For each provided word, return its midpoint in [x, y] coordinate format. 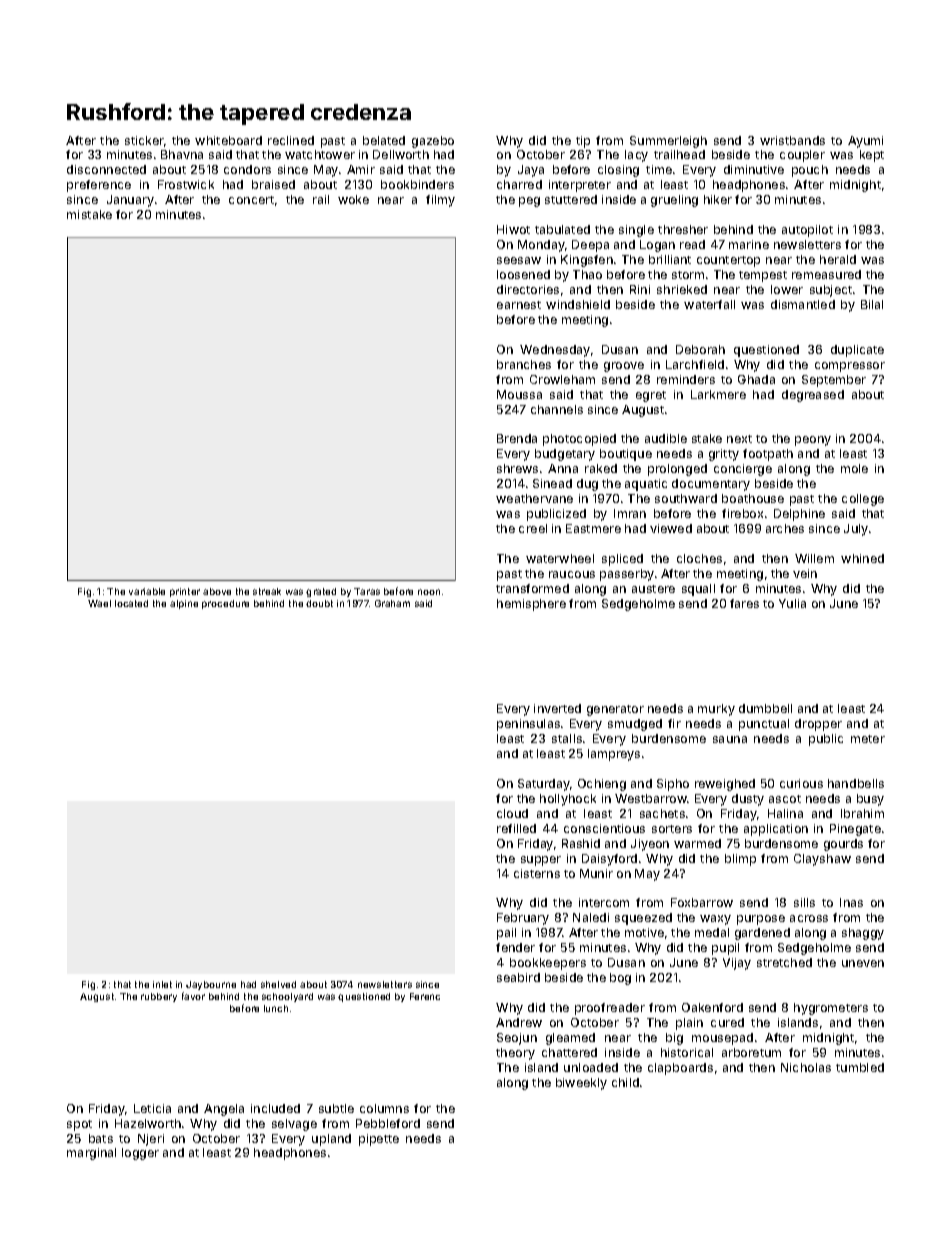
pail [506, 934]
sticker [144, 140]
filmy [440, 201]
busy [870, 800]
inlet [162, 984]
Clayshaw [822, 860]
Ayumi [865, 142]
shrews [517, 468]
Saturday [544, 785]
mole [854, 468]
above [217, 591]
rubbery [159, 997]
